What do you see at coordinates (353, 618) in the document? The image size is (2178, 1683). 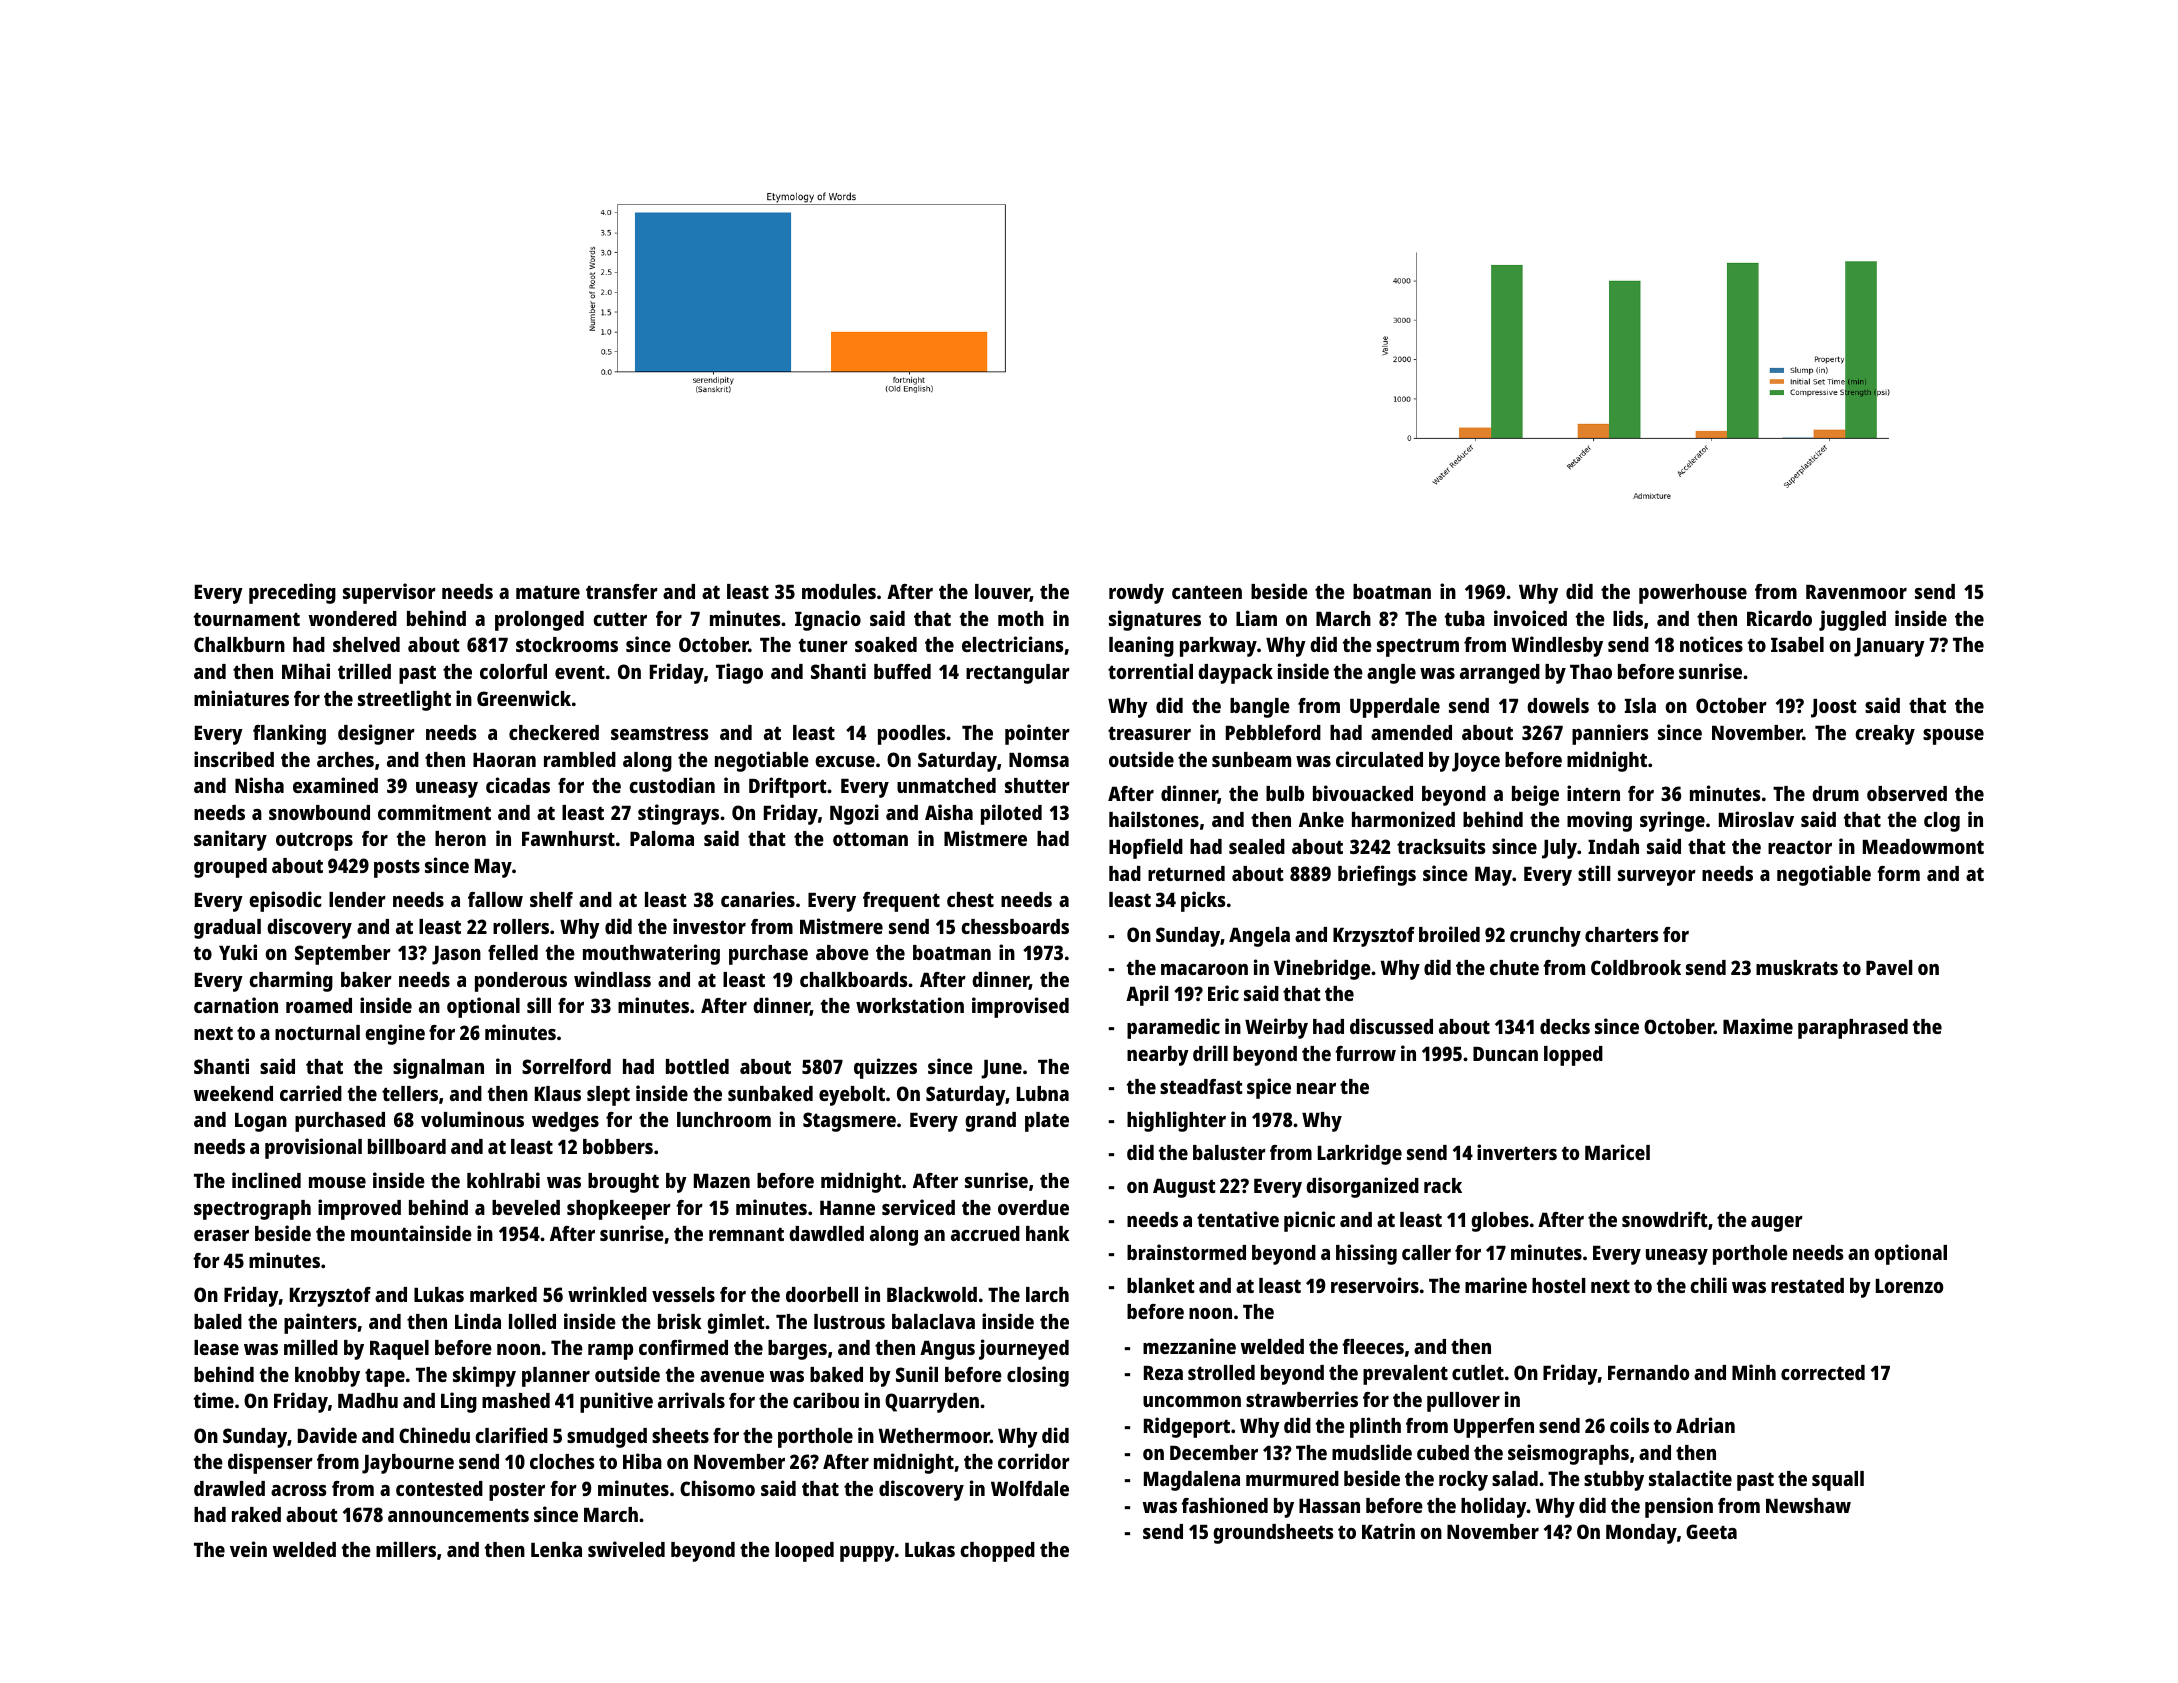 I see `wondered` at bounding box center [353, 618].
